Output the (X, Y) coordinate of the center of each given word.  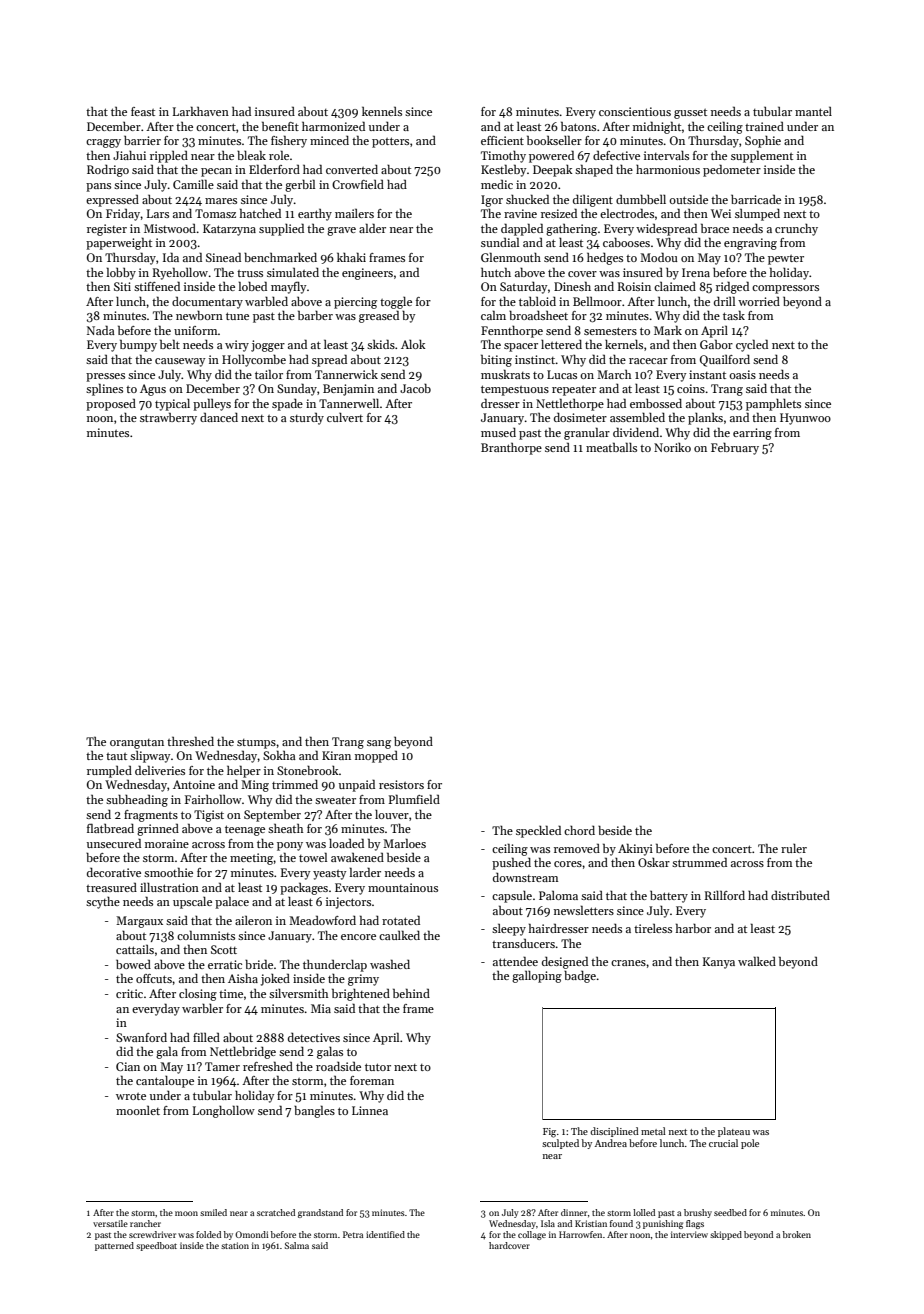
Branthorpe (511, 448)
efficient (502, 140)
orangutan (137, 744)
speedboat (156, 1246)
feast (143, 111)
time (231, 993)
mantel (813, 111)
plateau (734, 1132)
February (735, 448)
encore (358, 937)
